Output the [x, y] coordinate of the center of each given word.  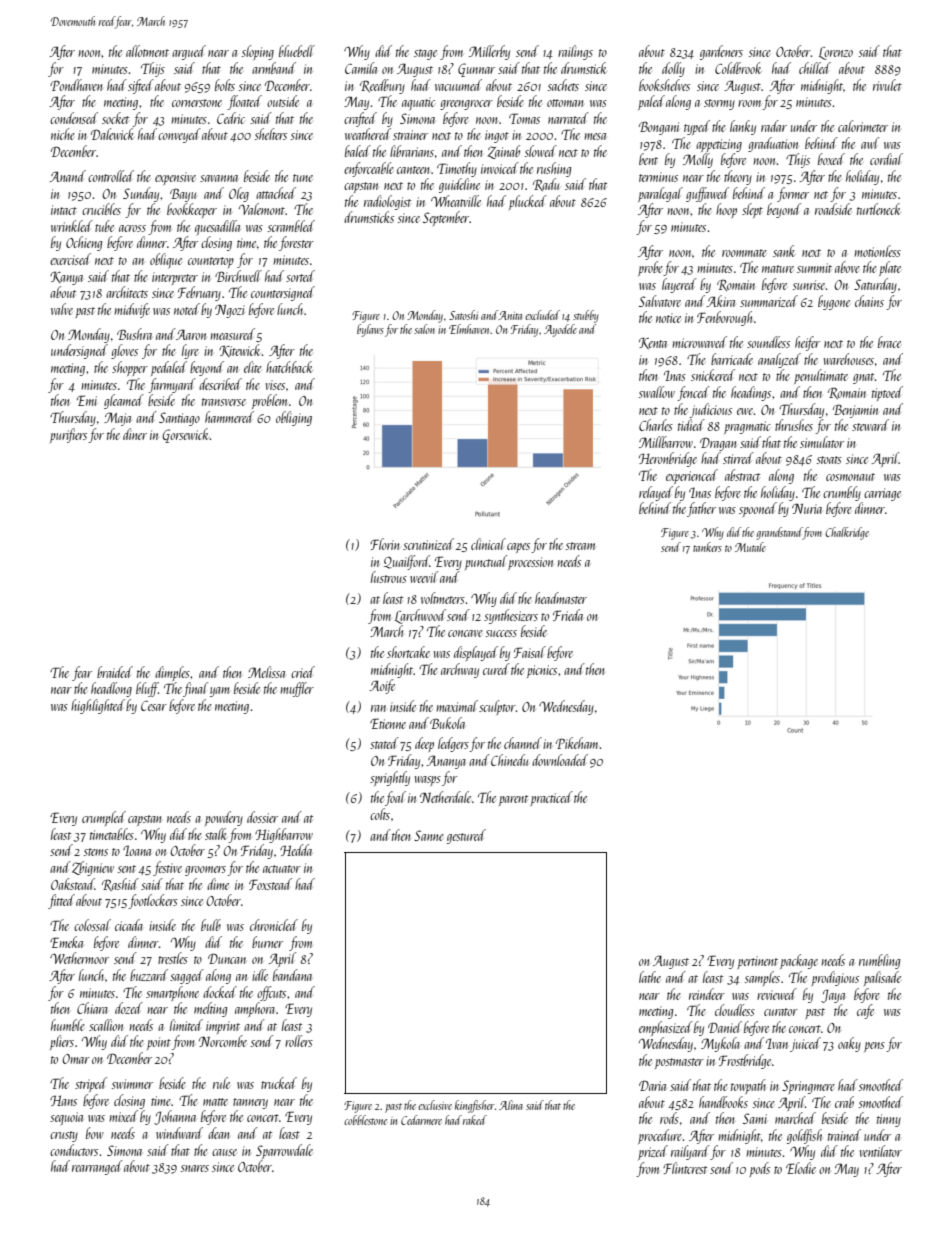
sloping [258, 52]
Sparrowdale [284, 1151]
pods [759, 1169]
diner [135, 434]
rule [221, 1083]
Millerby [489, 52]
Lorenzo [836, 53]
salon [424, 329]
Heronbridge [668, 459]
